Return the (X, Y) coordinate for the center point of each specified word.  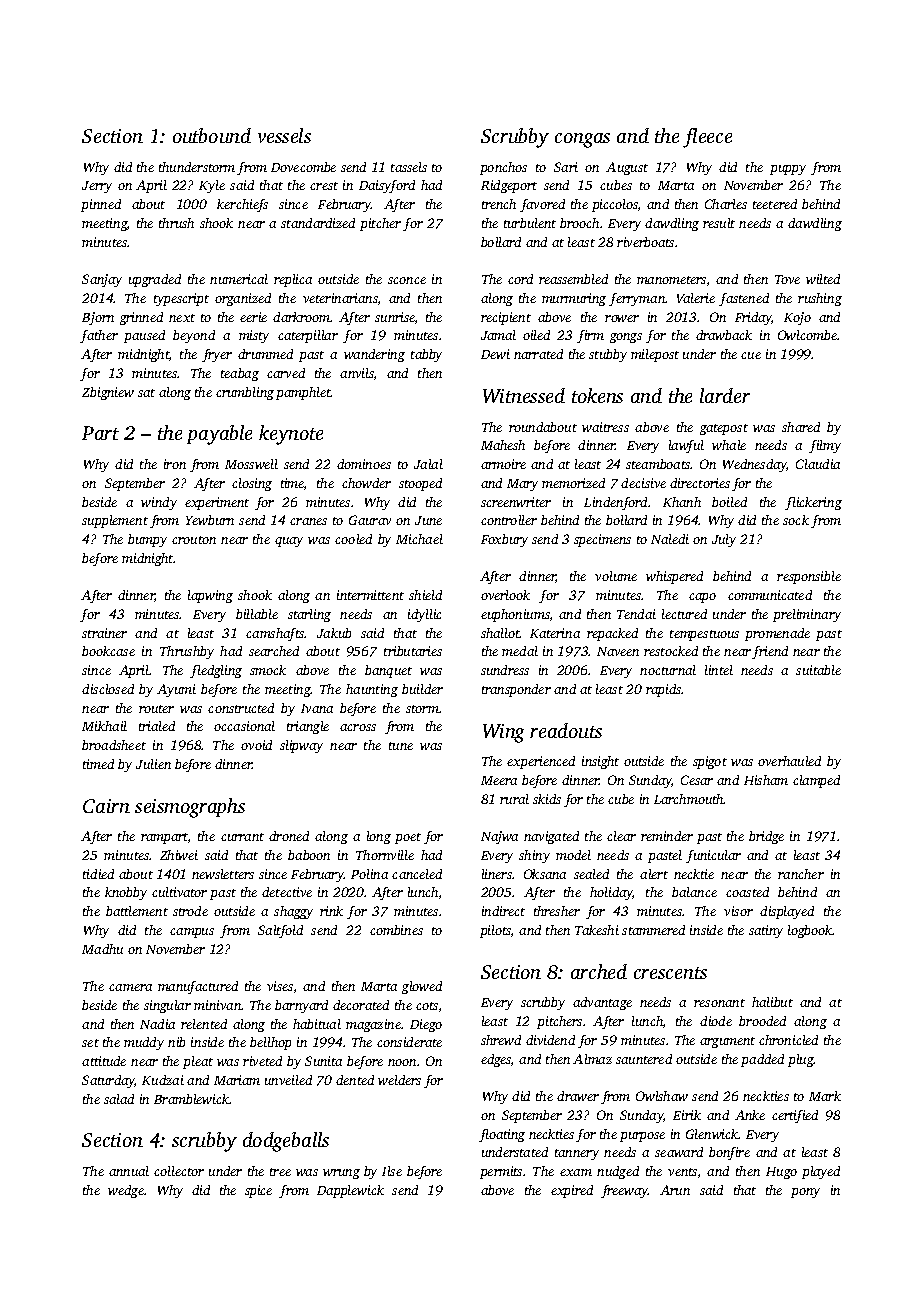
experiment (217, 503)
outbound (212, 135)
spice (258, 1191)
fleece (707, 138)
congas (582, 140)
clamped (816, 781)
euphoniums (515, 615)
